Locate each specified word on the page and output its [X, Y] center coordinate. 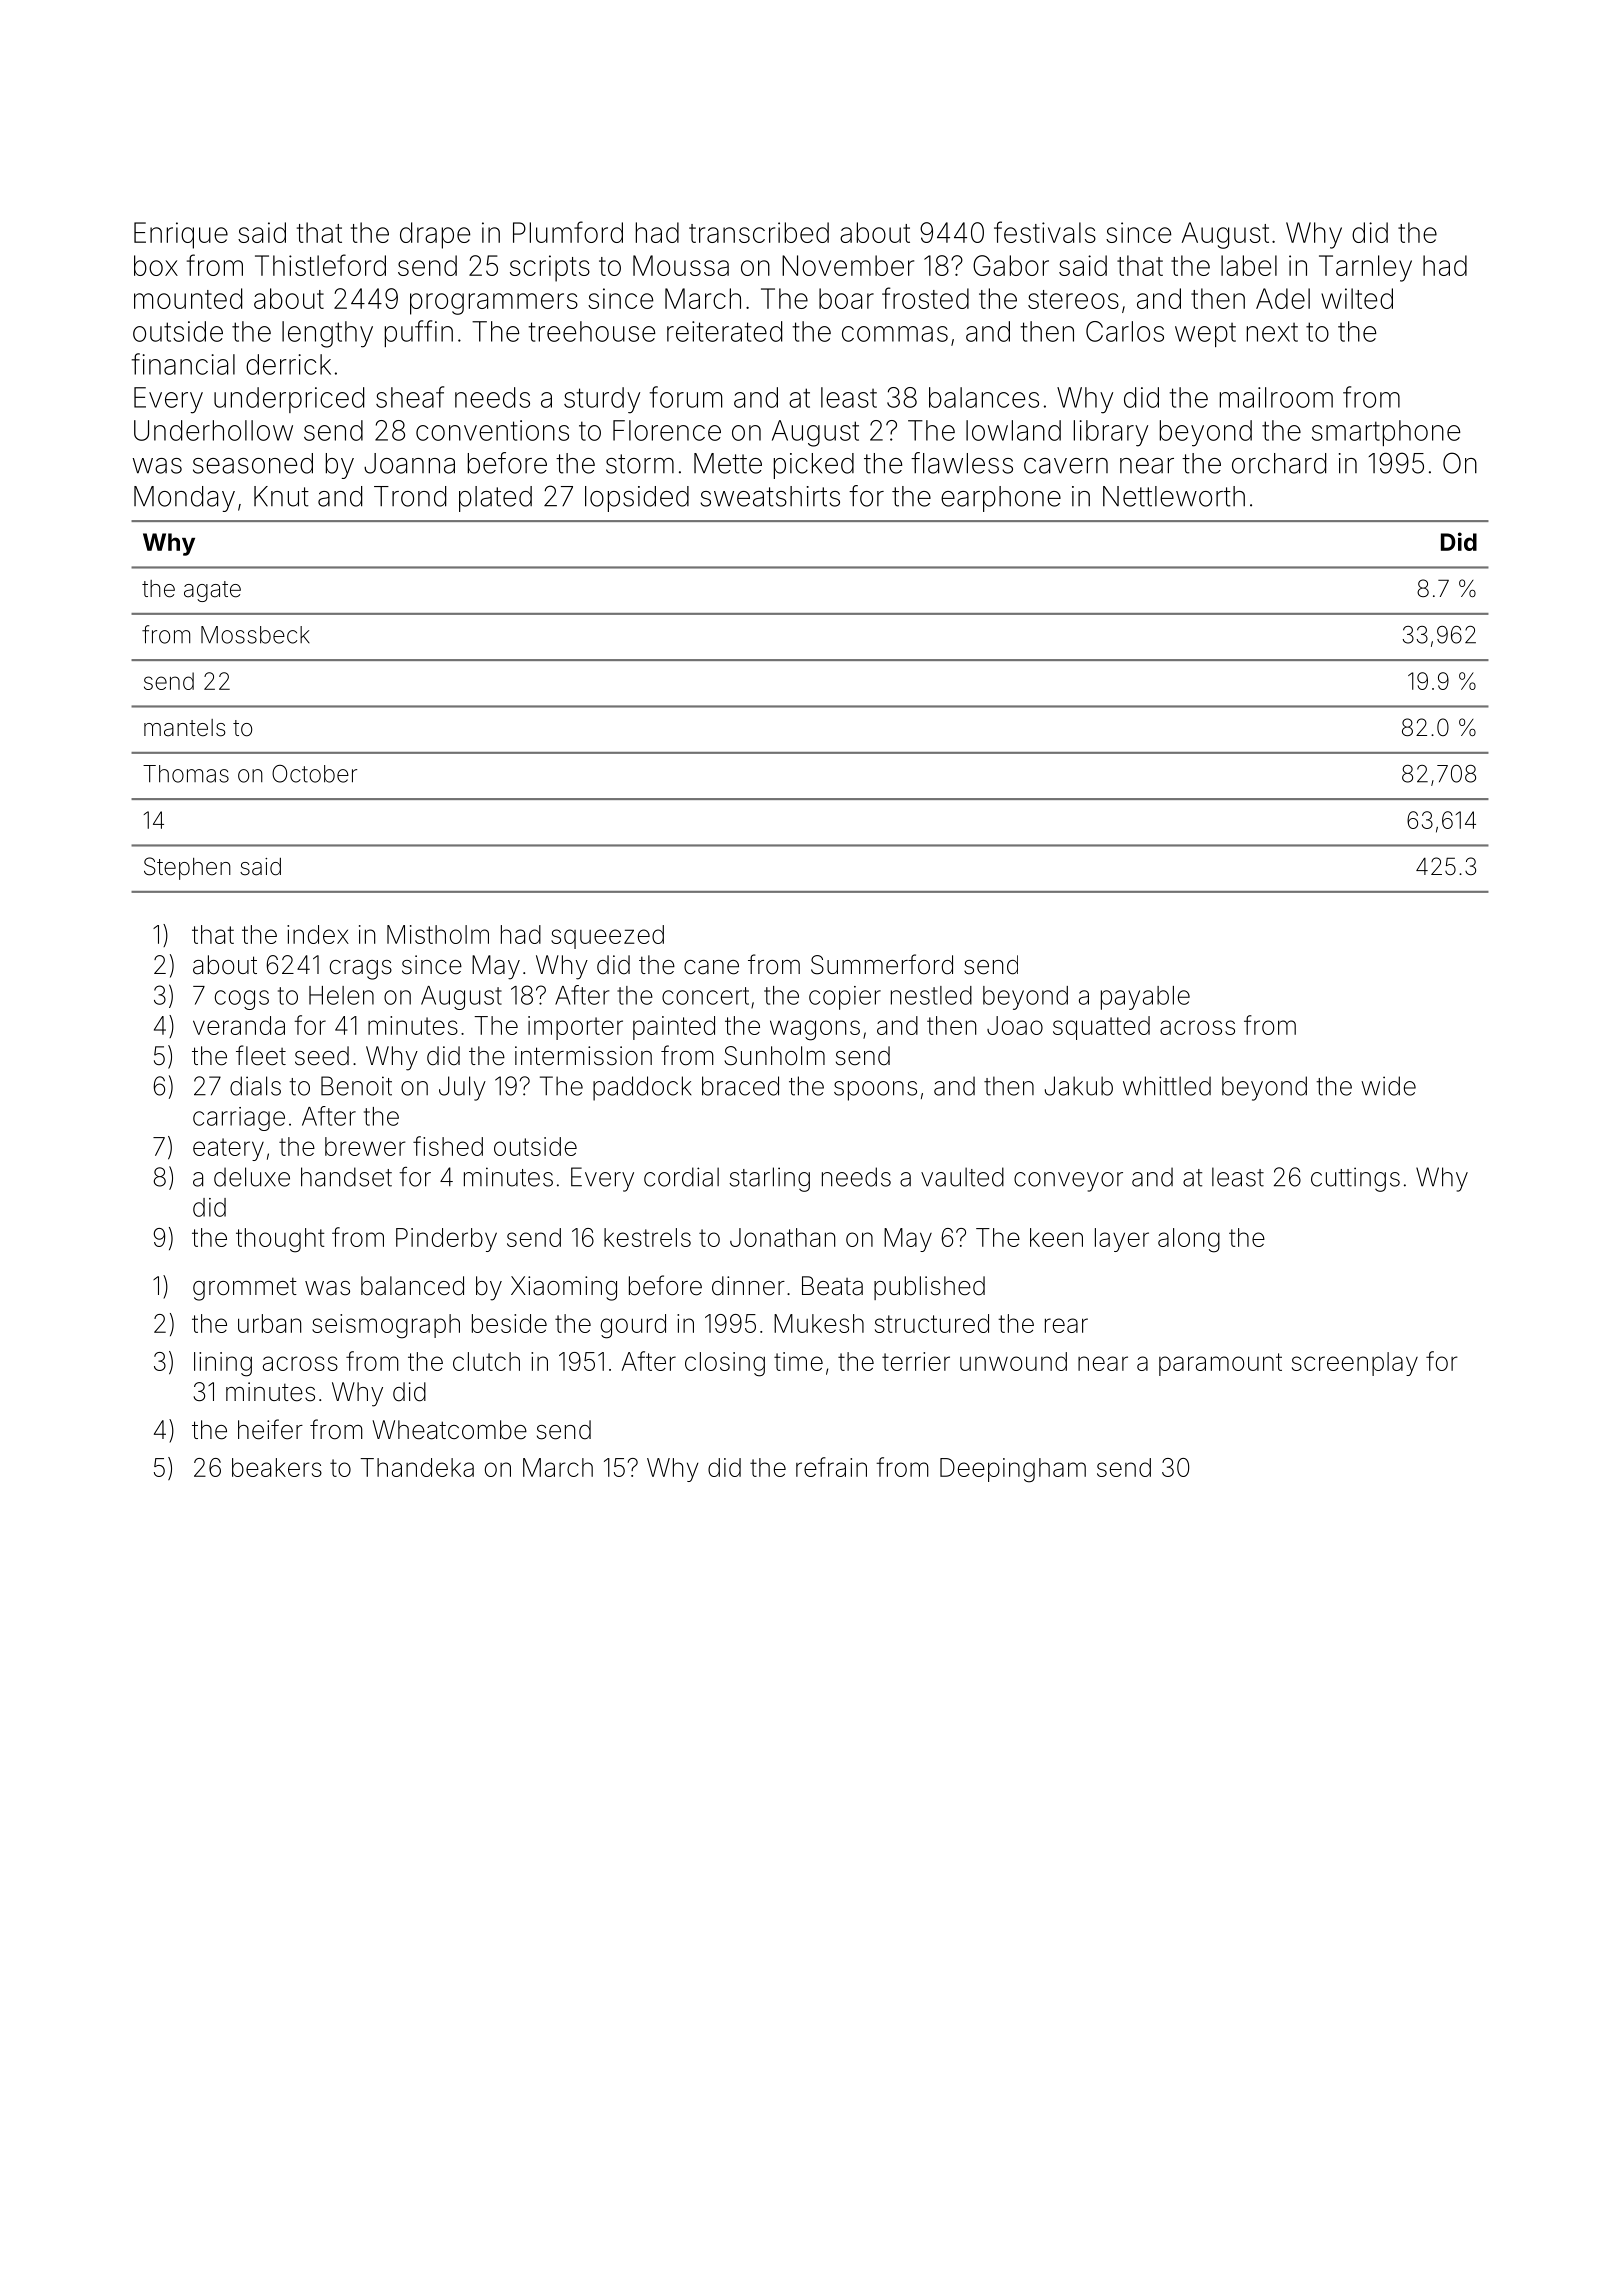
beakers [277, 1467]
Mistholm [438, 934]
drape [435, 235]
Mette [728, 463]
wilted [1357, 298]
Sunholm [774, 1056]
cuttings [1355, 1179]
